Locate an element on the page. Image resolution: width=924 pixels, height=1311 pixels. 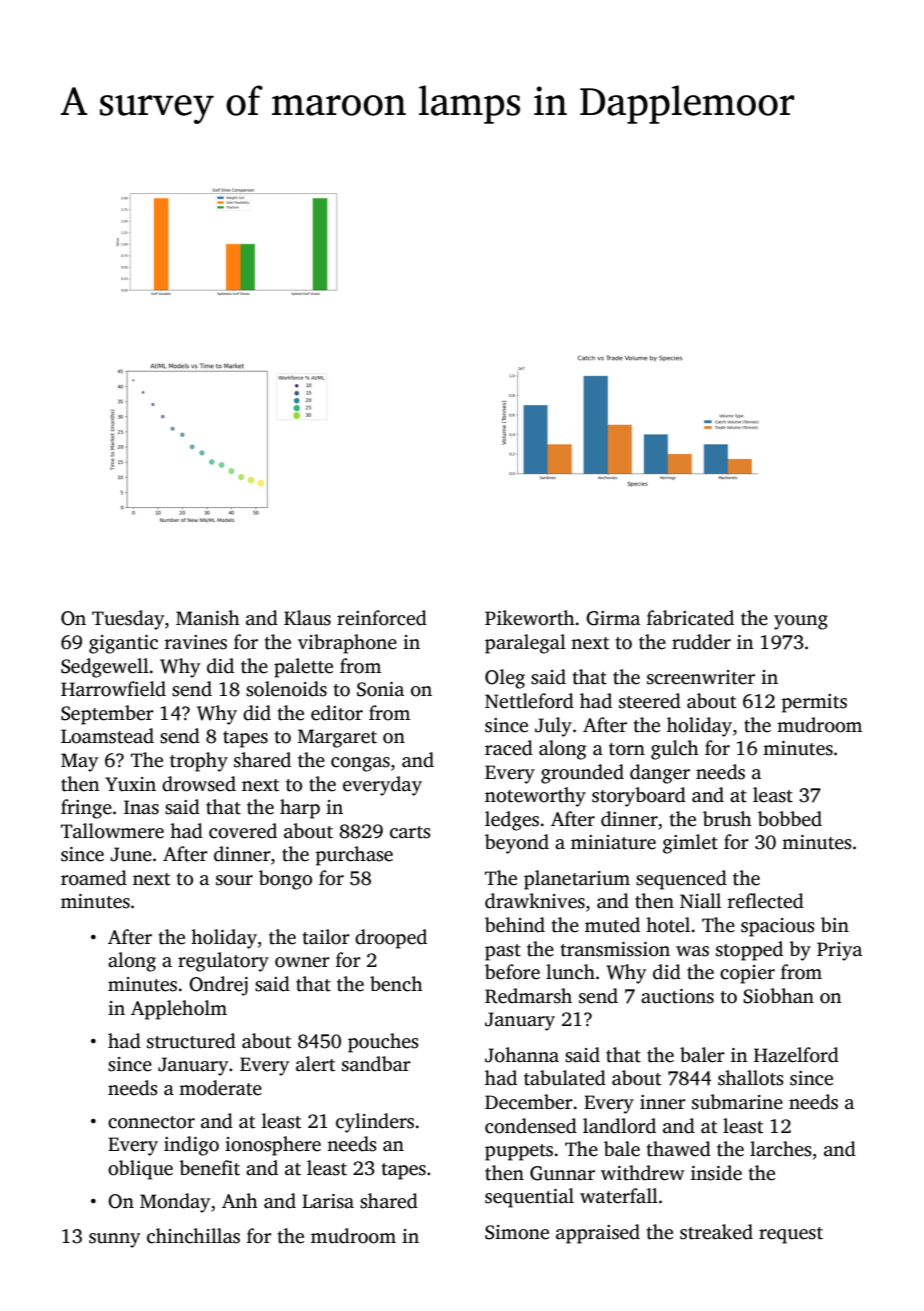
benefit is located at coordinates (209, 1168).
